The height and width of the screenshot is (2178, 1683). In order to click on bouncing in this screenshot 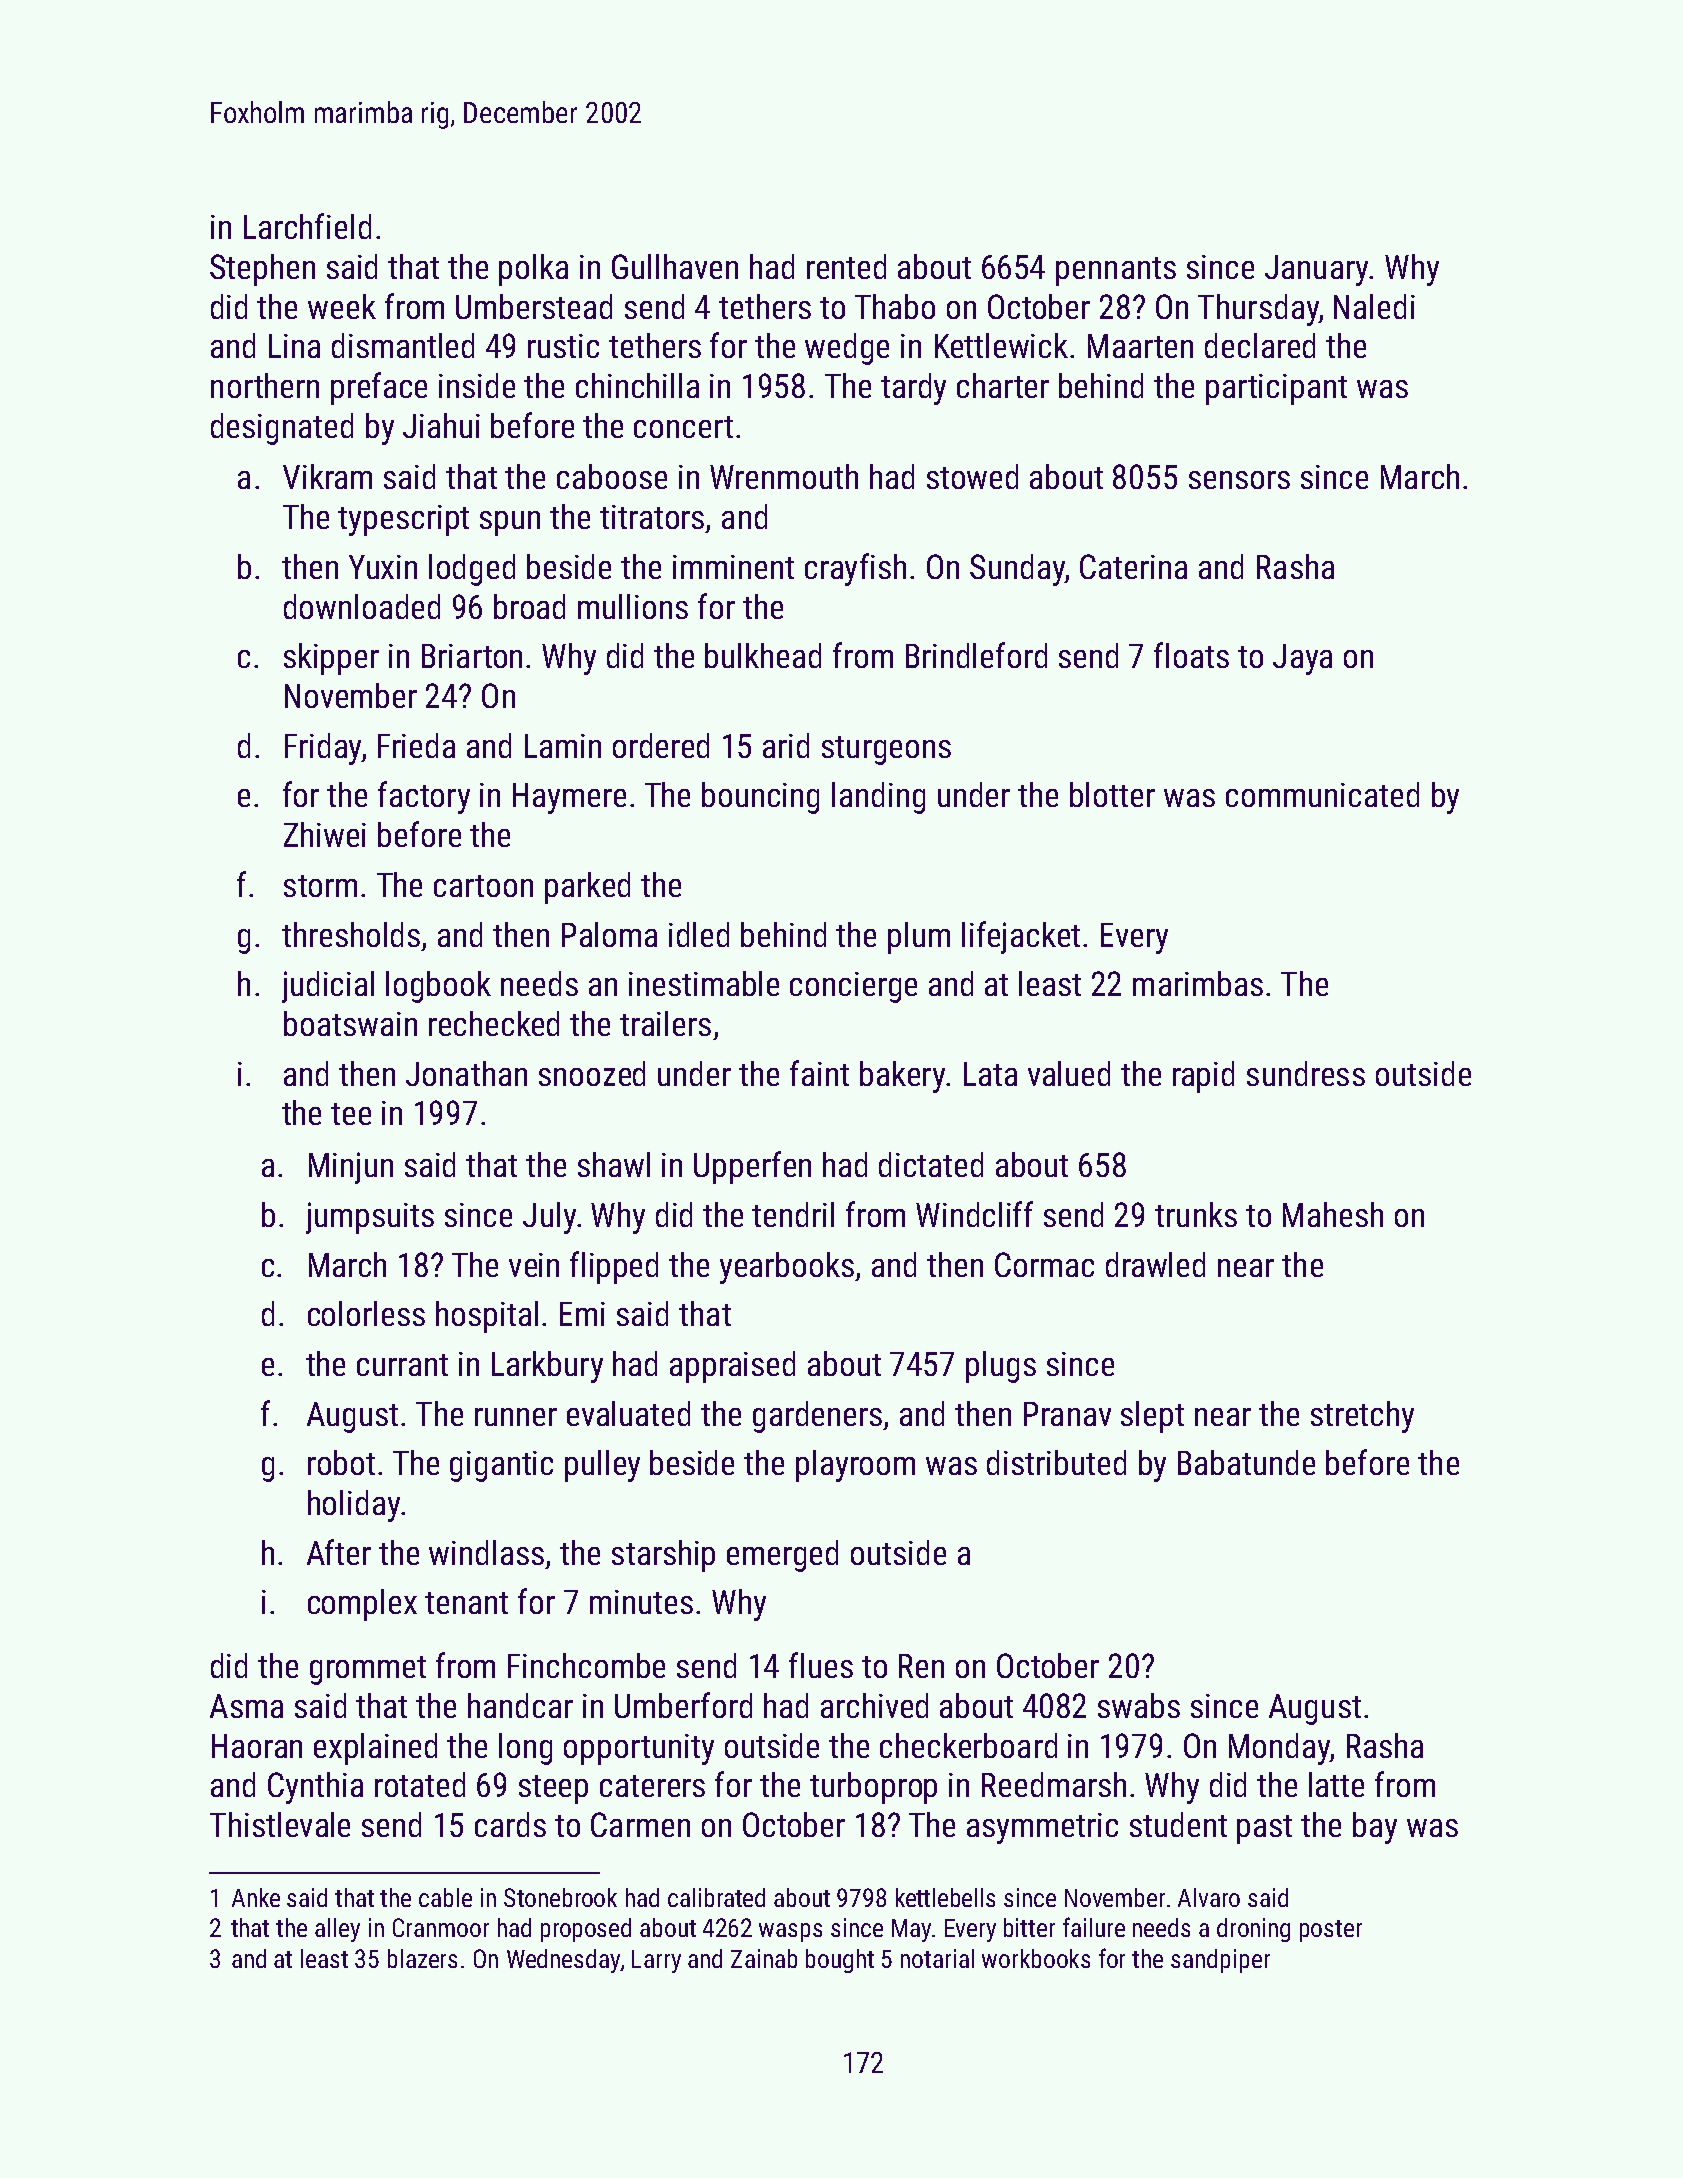, I will do `click(760, 798)`.
